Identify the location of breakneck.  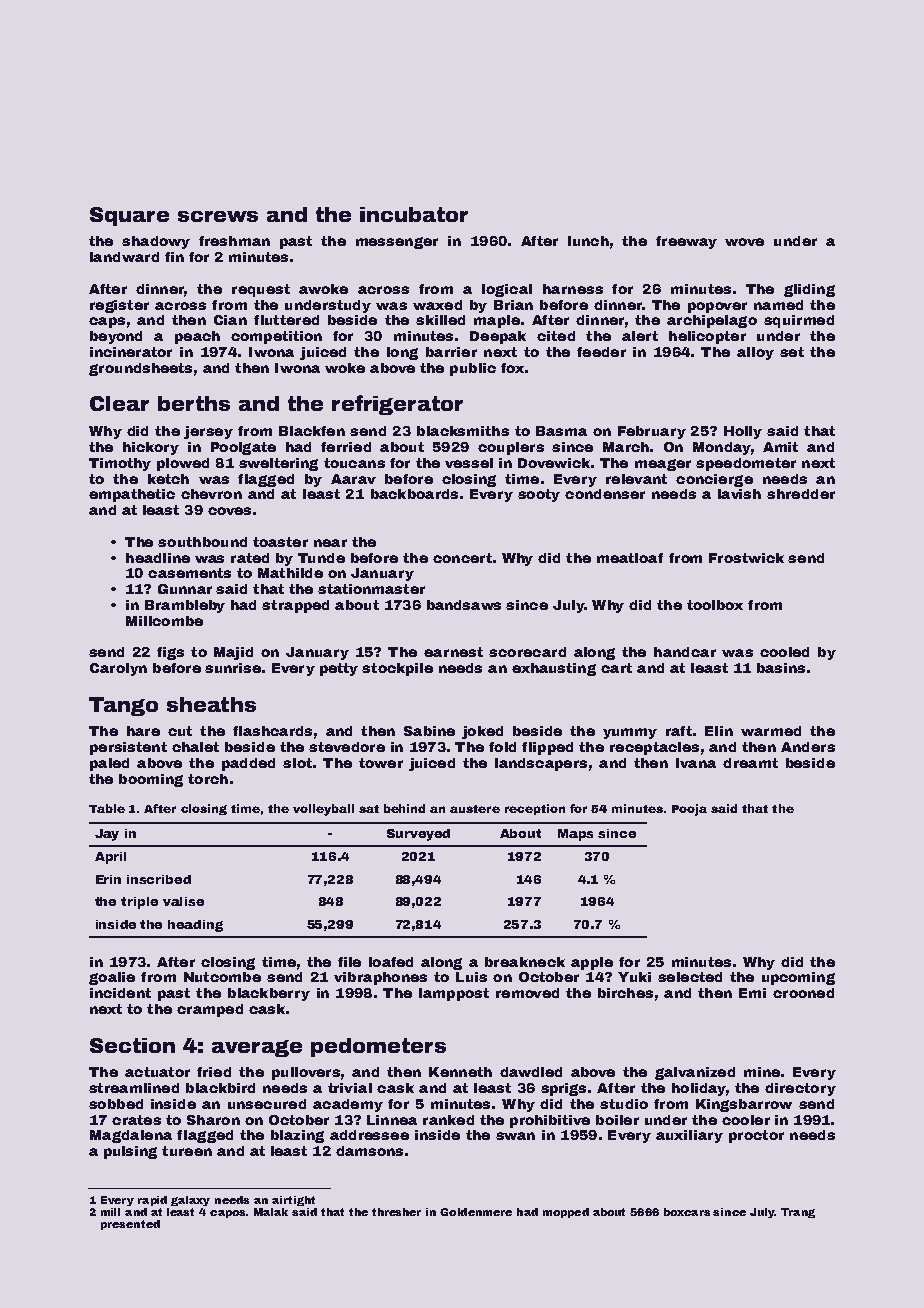
(525, 962).
